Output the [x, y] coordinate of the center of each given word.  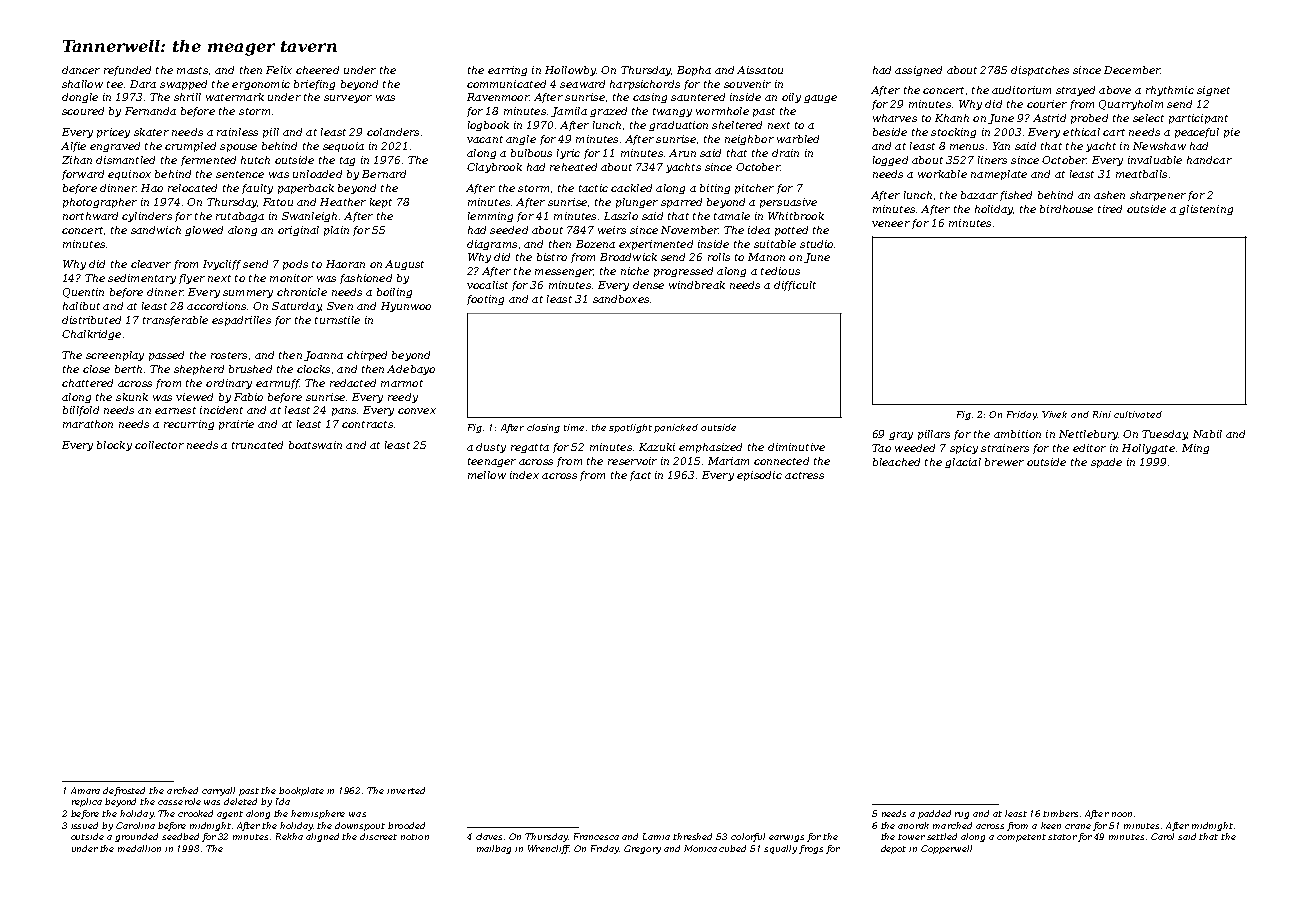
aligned [322, 837]
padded [934, 814]
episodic [759, 476]
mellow [487, 475]
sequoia [343, 147]
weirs [612, 230]
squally [780, 849]
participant [1198, 119]
